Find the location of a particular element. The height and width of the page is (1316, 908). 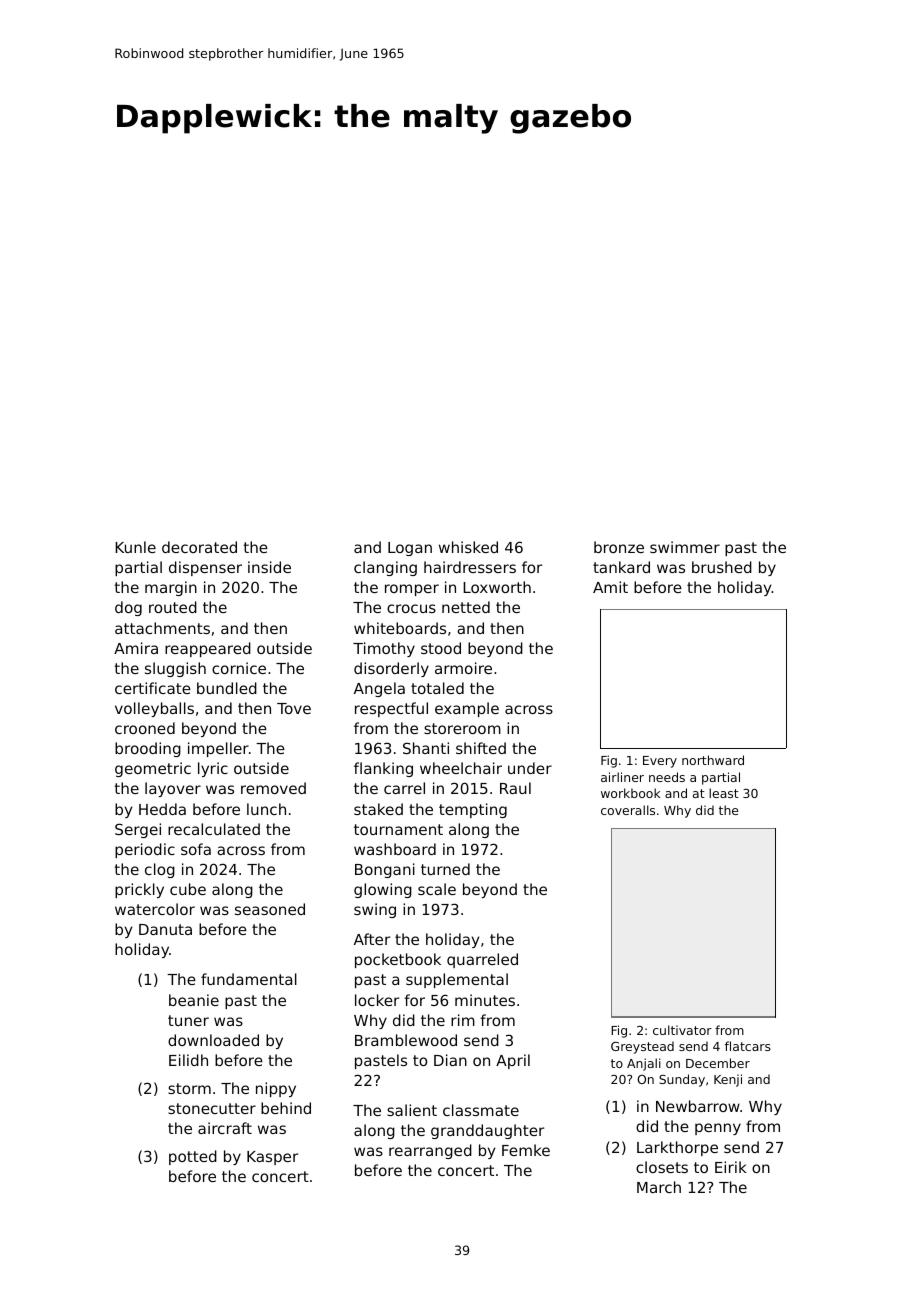

brushed is located at coordinates (722, 567).
